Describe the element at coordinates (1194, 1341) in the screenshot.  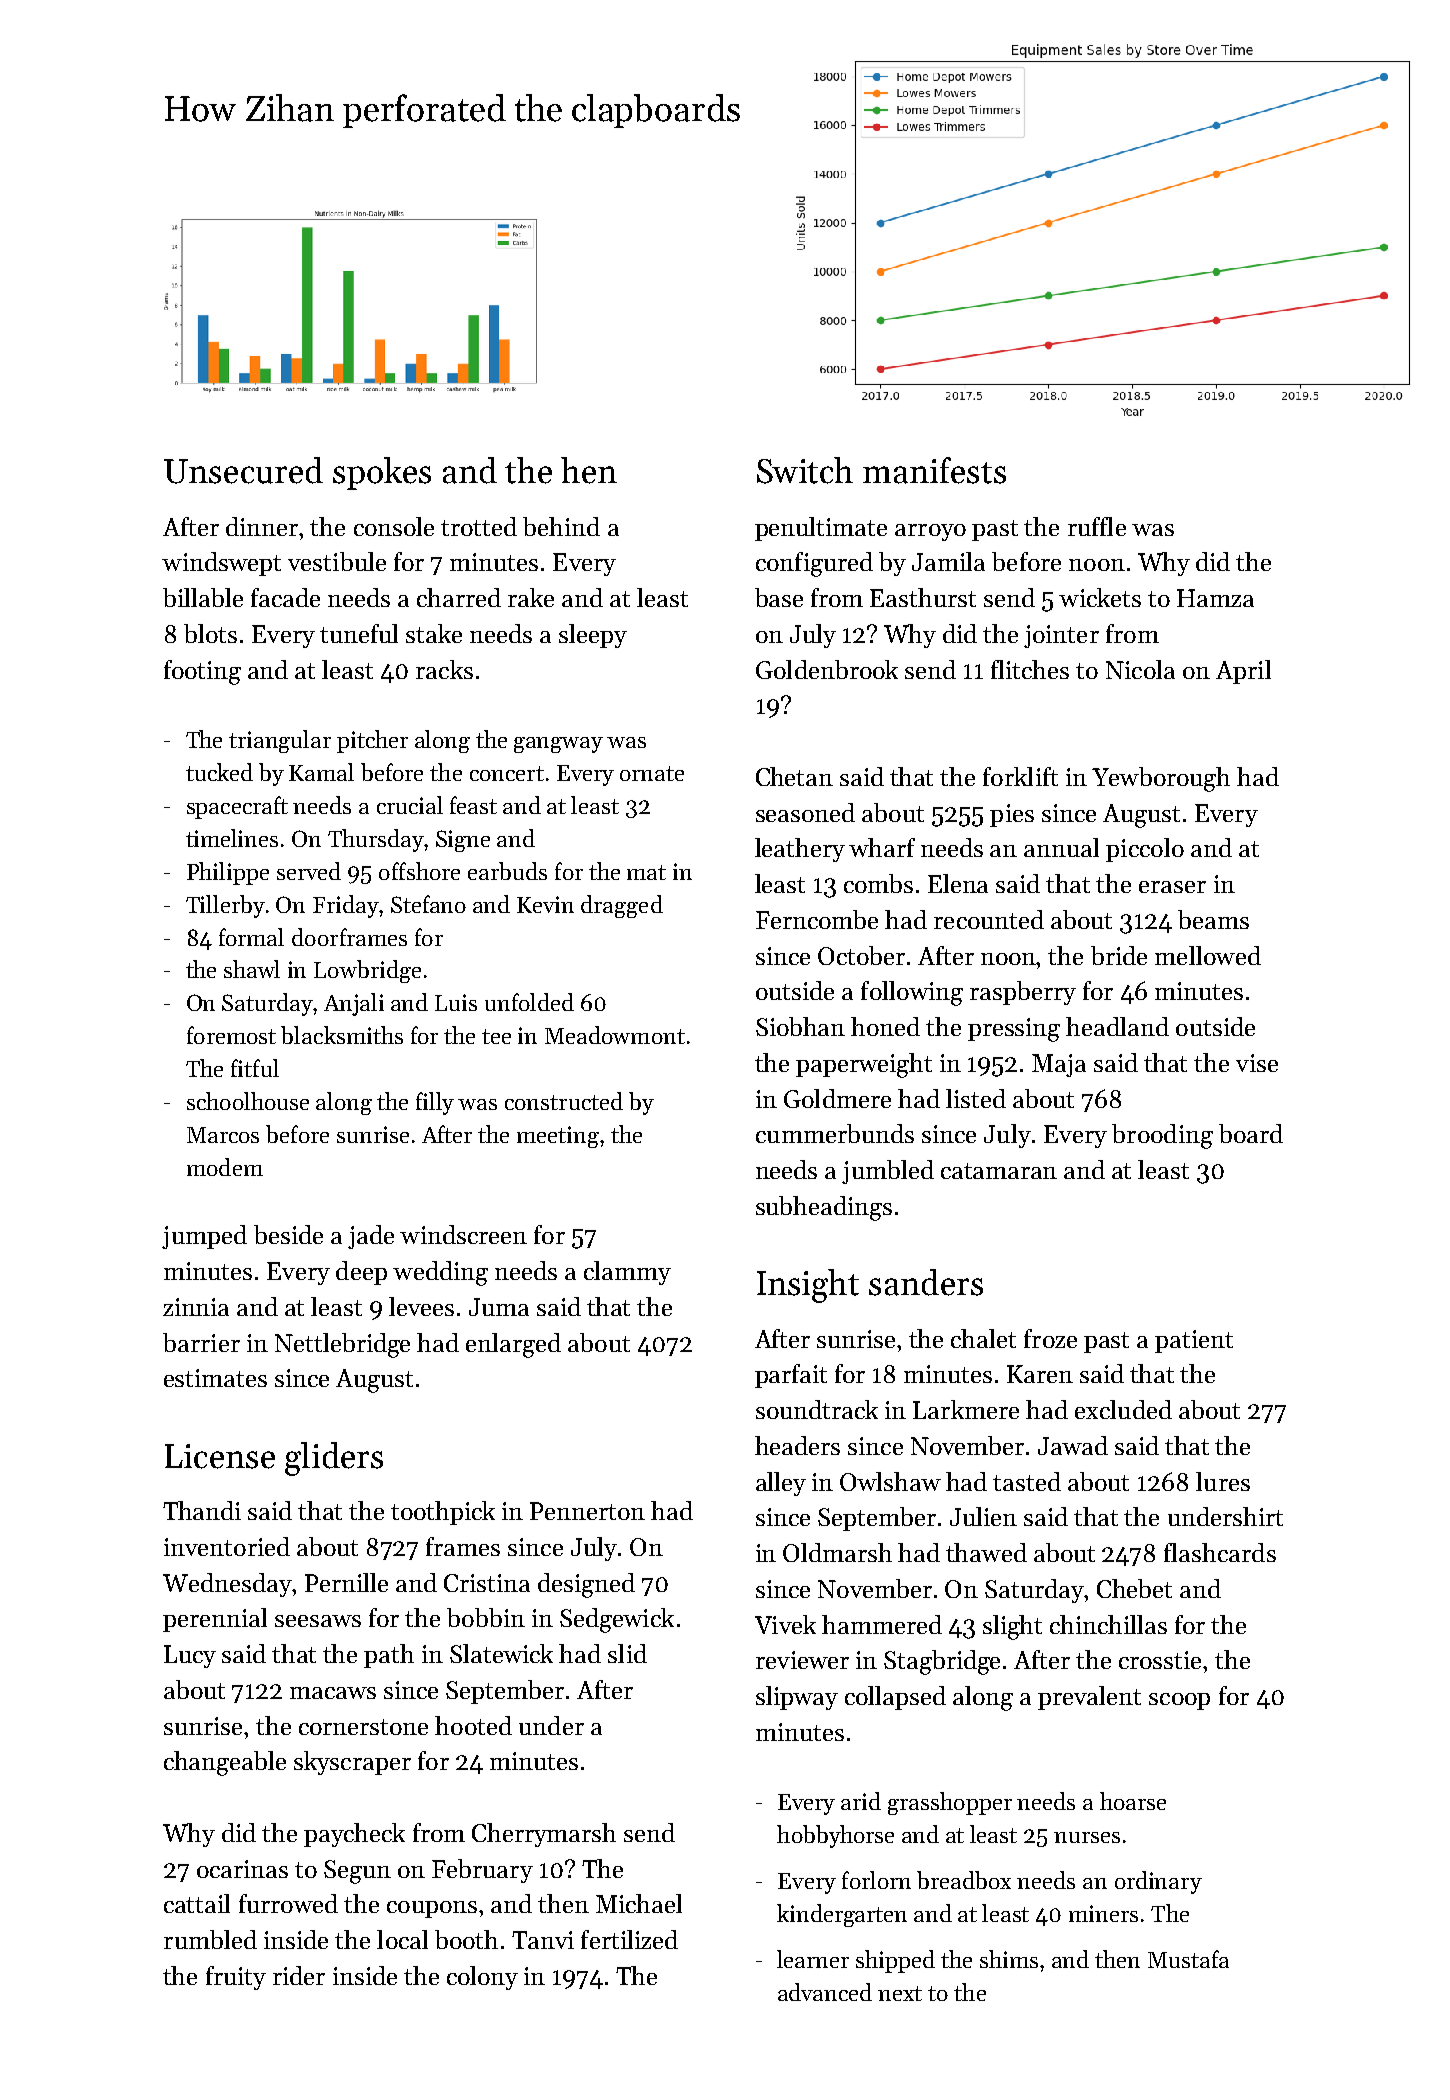
I see `patient` at that location.
